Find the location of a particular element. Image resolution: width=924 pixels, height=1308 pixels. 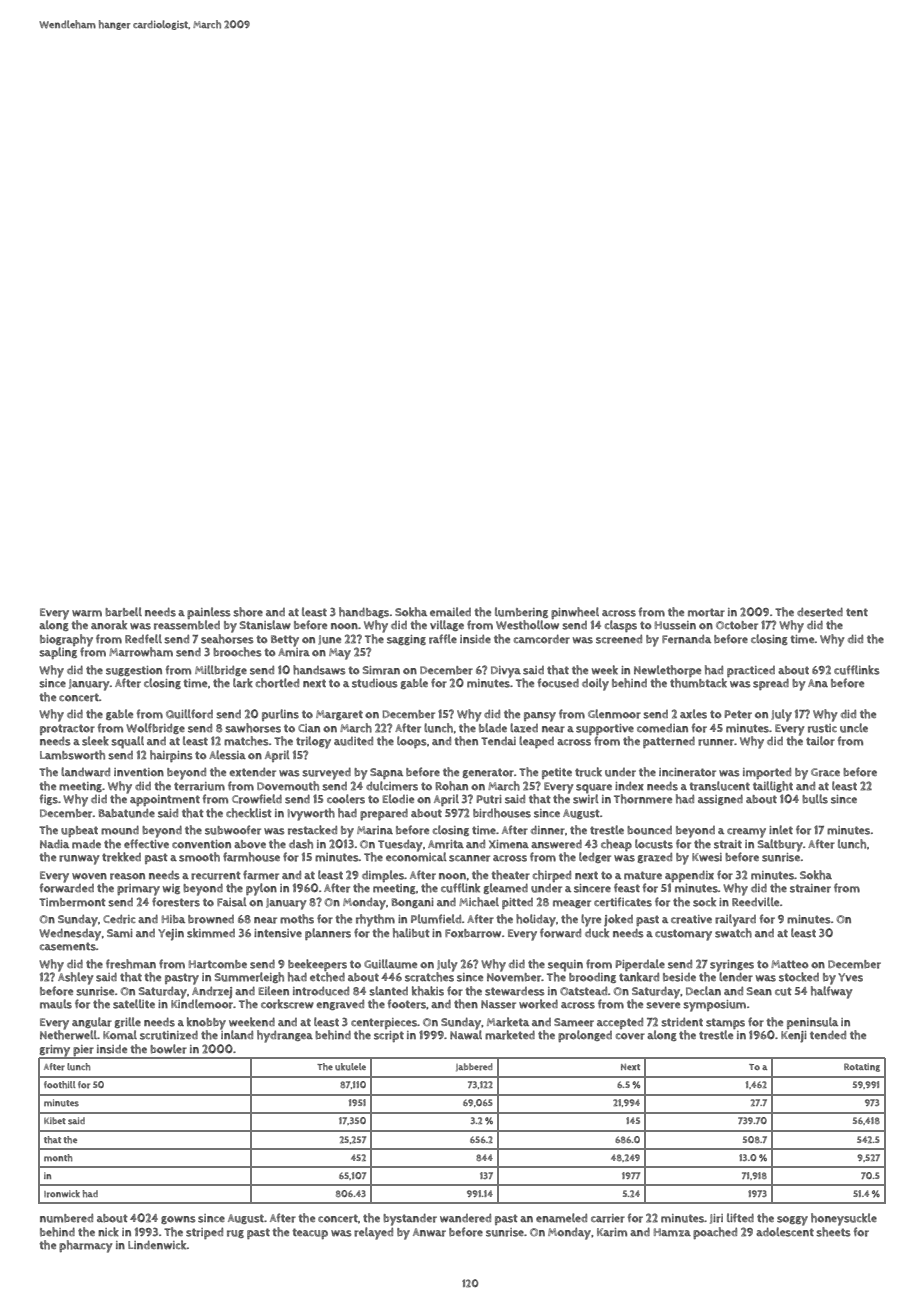

ukulele is located at coordinates (350, 1067).
